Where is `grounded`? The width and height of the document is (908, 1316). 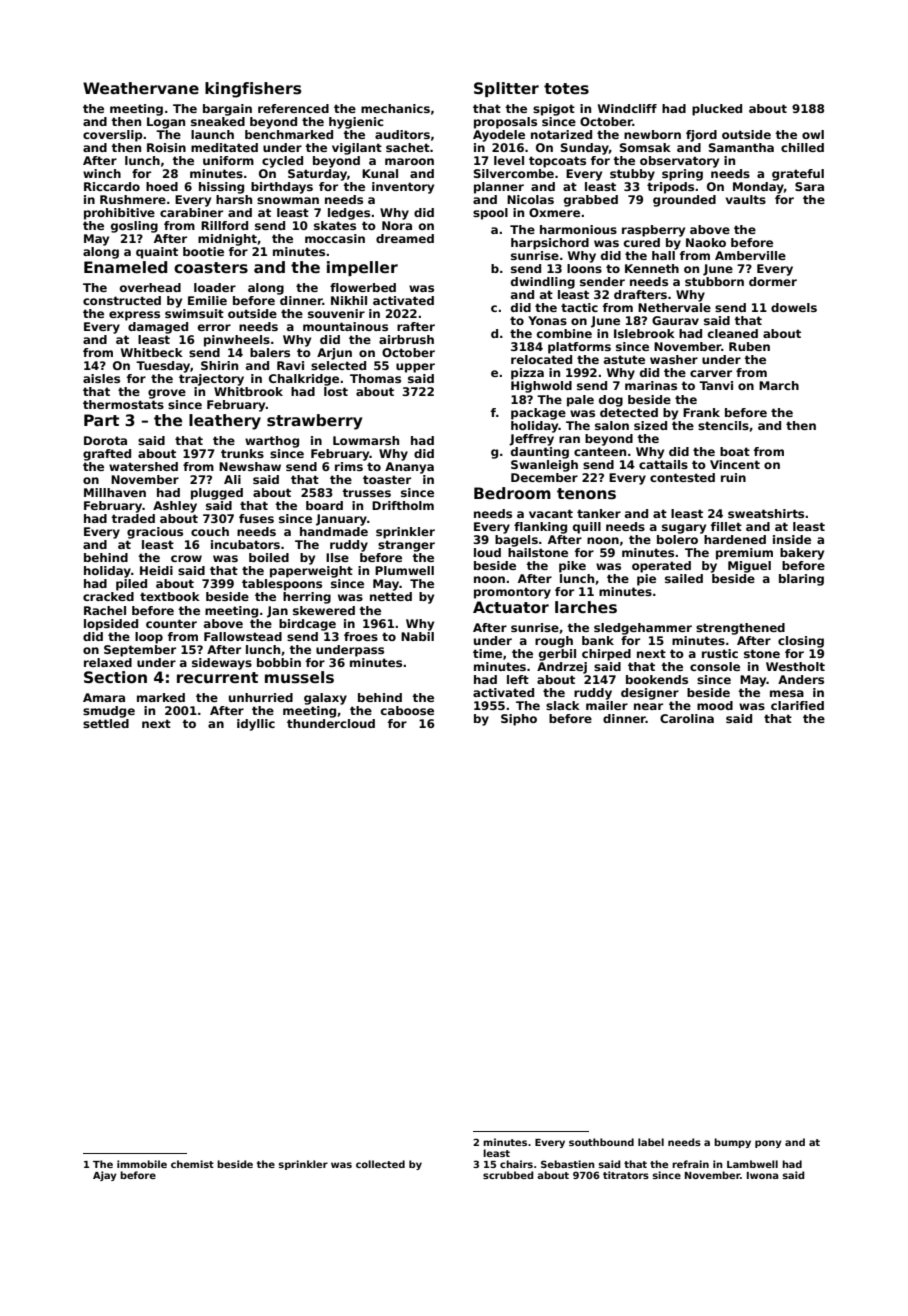 grounded is located at coordinates (684, 201).
